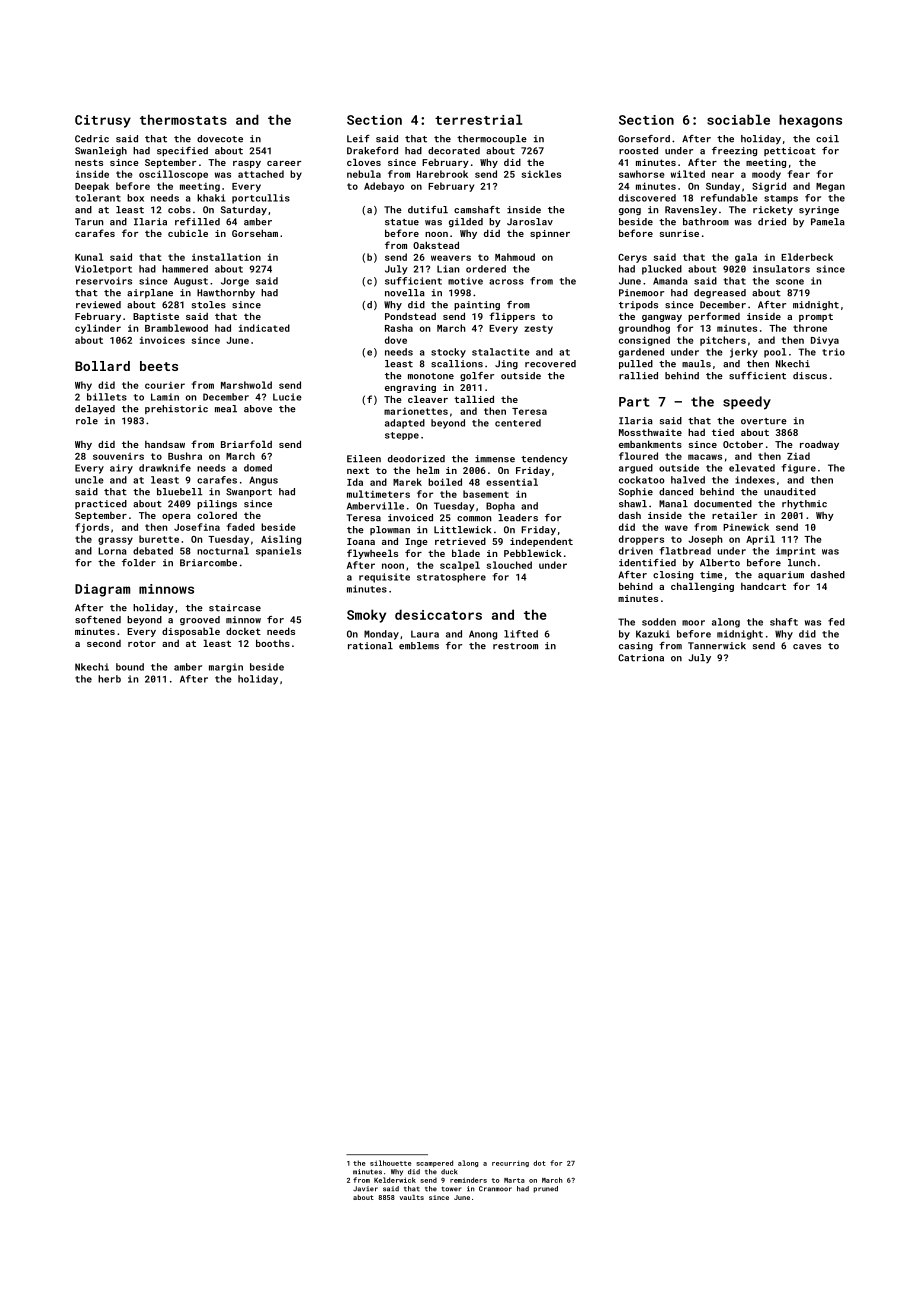  Describe the element at coordinates (365, 1188) in the screenshot. I see `Javier` at that location.
